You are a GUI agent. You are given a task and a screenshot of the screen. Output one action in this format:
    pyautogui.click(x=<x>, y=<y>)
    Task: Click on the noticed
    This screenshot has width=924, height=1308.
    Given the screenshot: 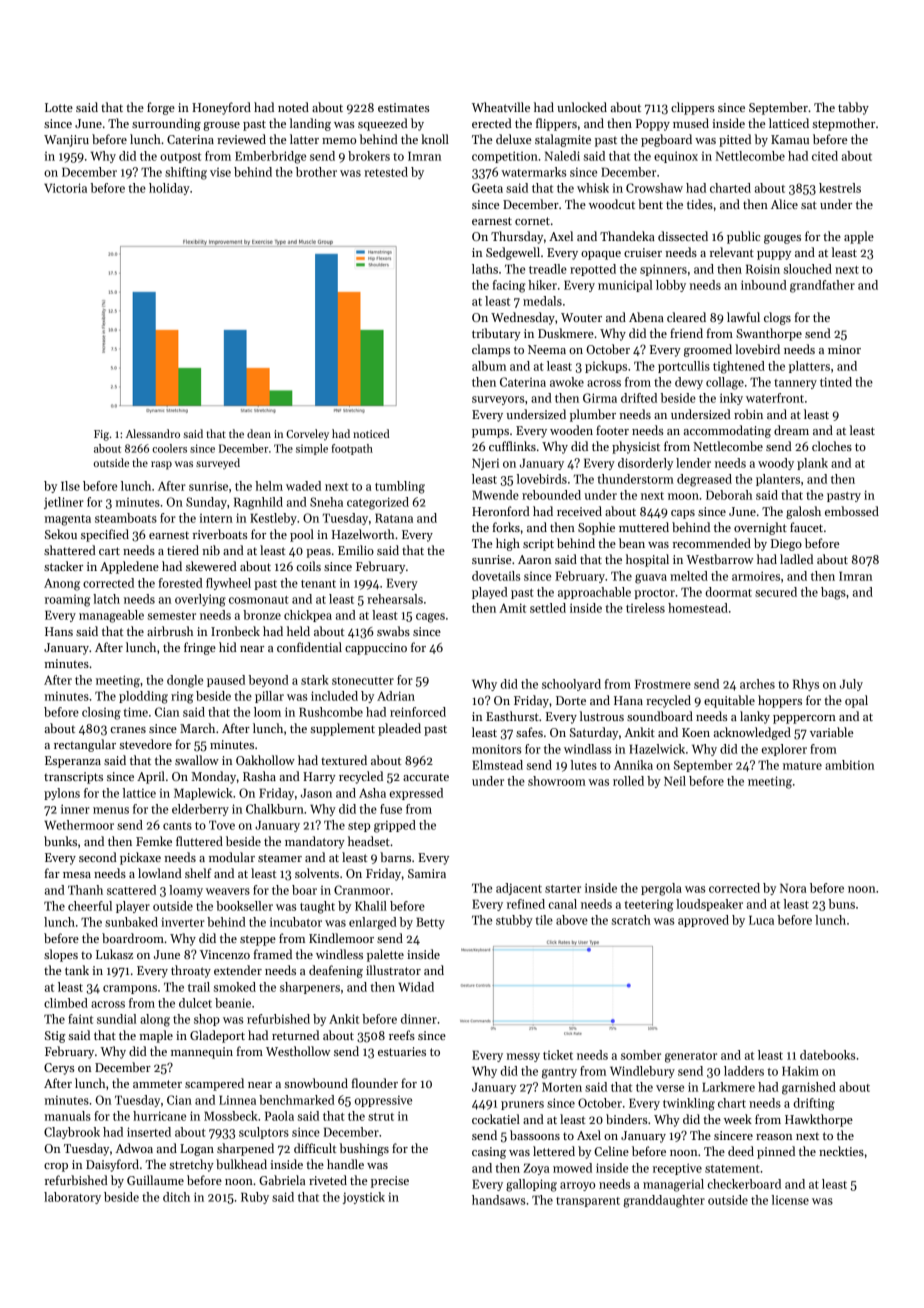 What is the action you would take?
    pyautogui.click(x=371, y=433)
